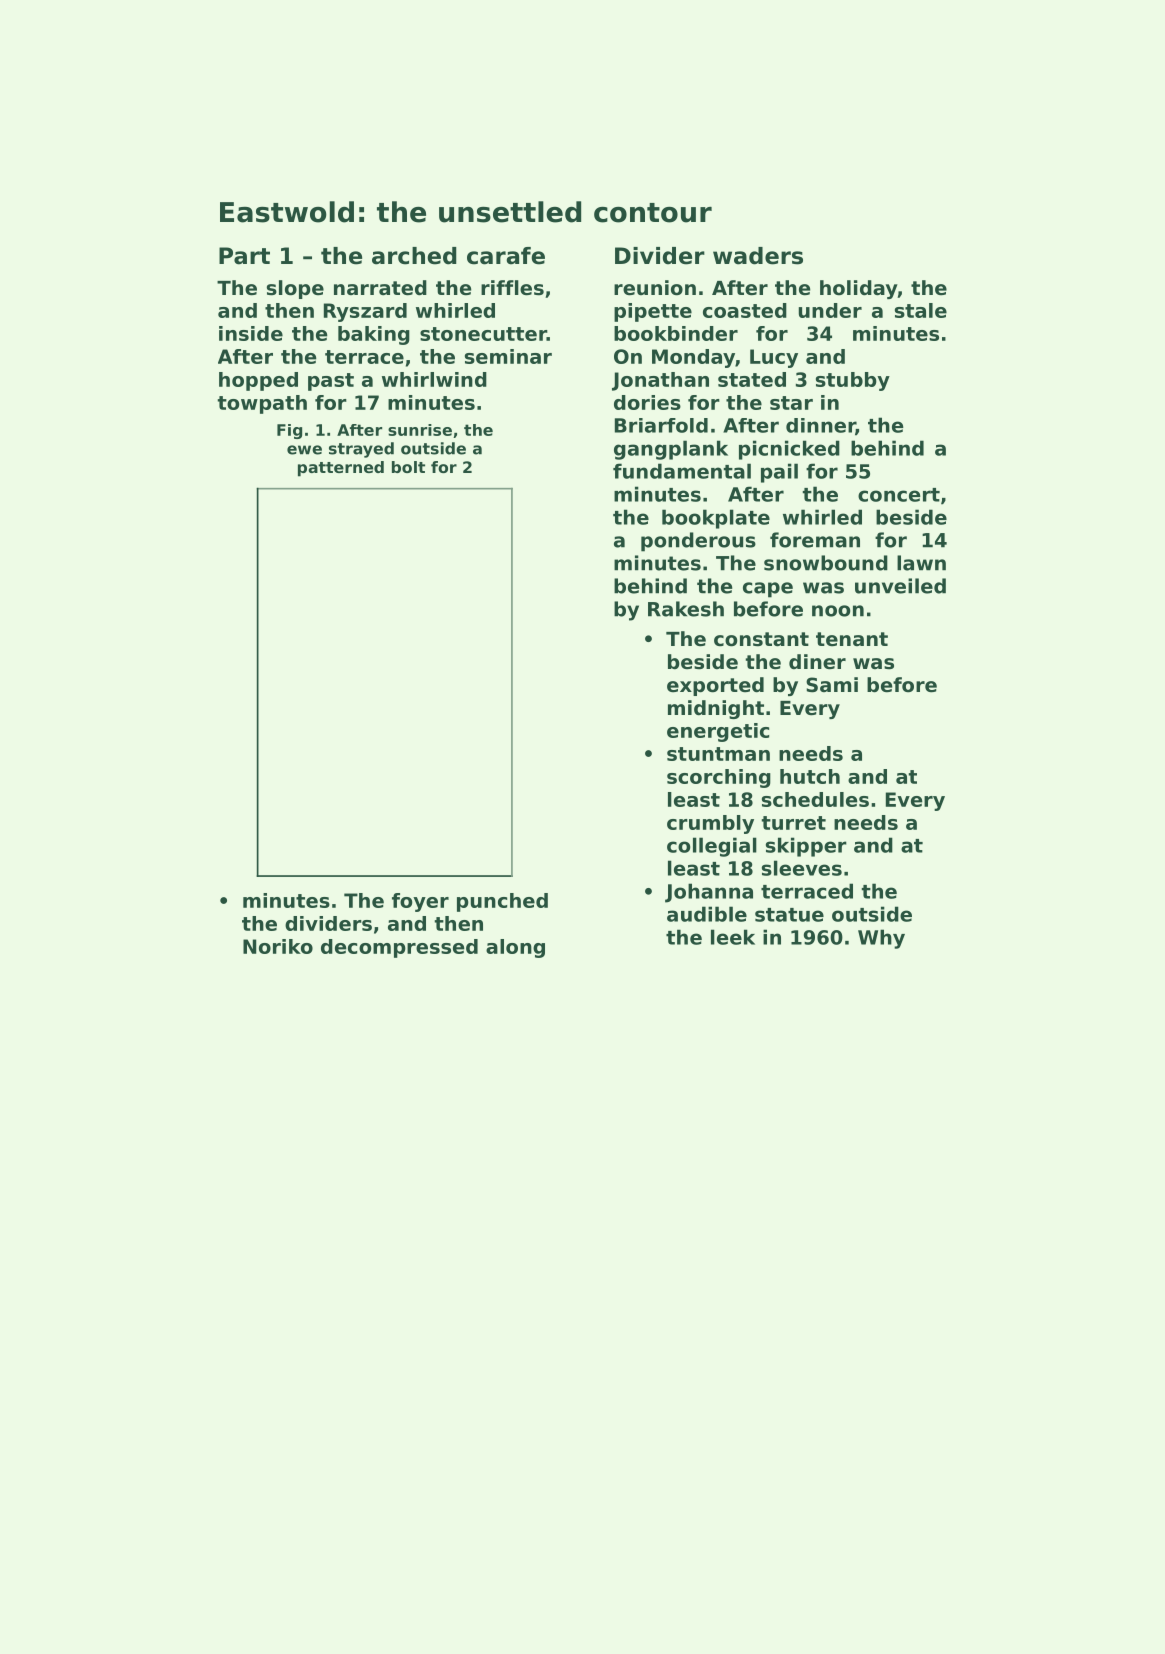 This screenshot has width=1165, height=1654. Describe the element at coordinates (712, 847) in the screenshot. I see `collegial` at that location.
